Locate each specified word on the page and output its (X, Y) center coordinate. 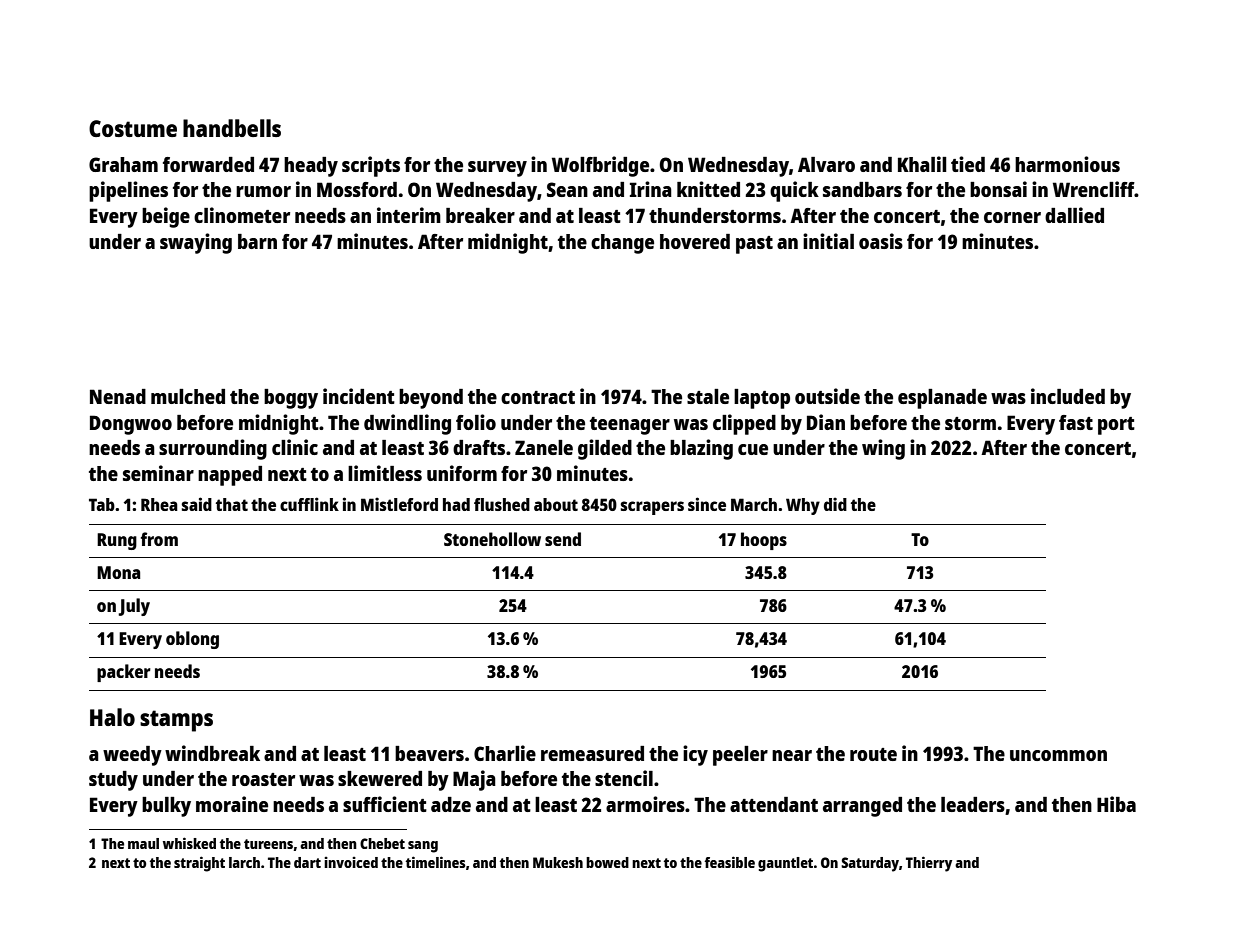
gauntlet (785, 864)
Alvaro (826, 164)
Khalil (922, 164)
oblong (192, 640)
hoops (764, 541)
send (563, 539)
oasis (881, 241)
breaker (480, 215)
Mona (118, 572)
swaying (196, 243)
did (835, 504)
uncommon (1058, 755)
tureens (268, 844)
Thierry (929, 864)
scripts (371, 166)
